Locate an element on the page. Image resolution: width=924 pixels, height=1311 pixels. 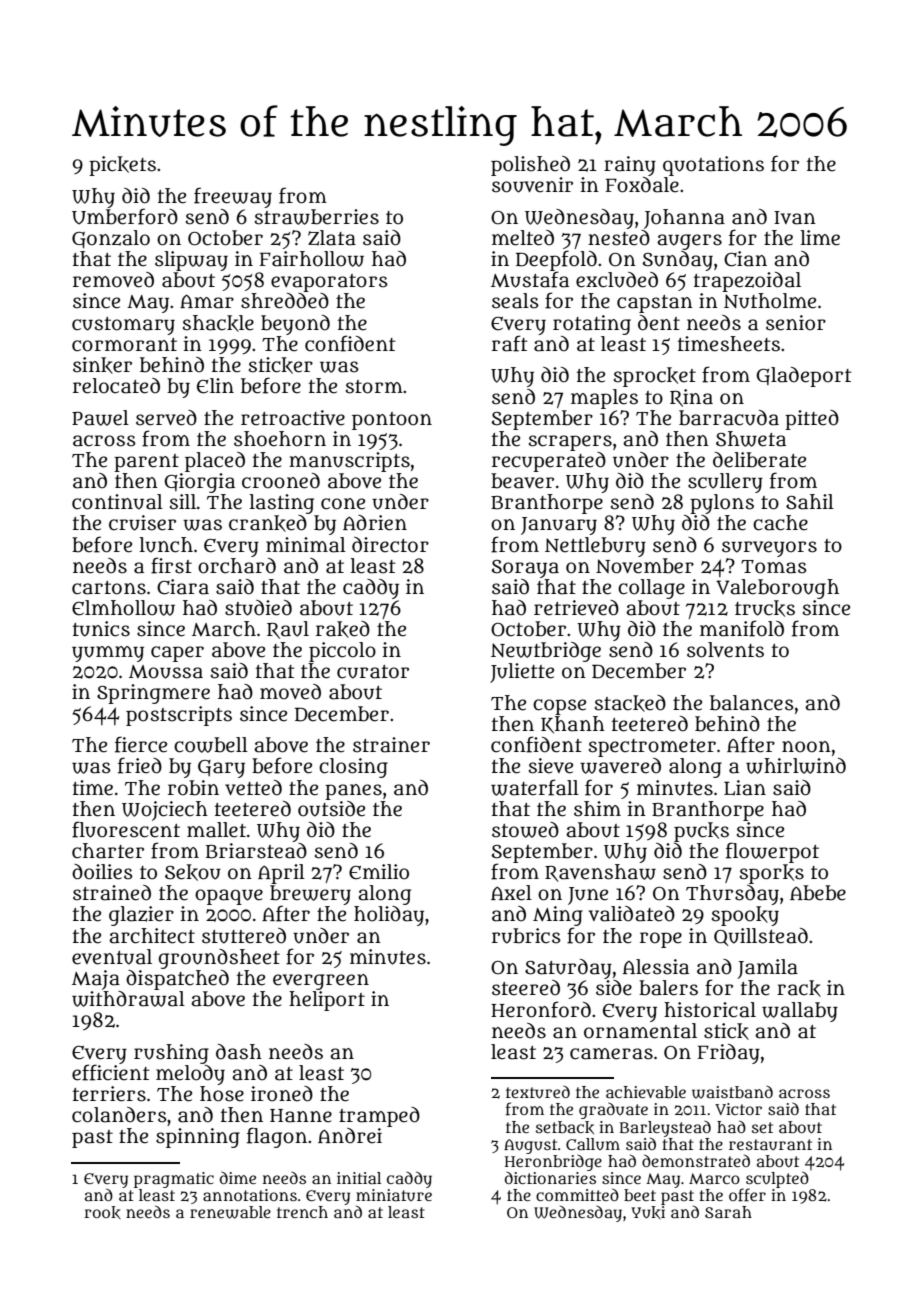
Newtbridge is located at coordinates (546, 652).
